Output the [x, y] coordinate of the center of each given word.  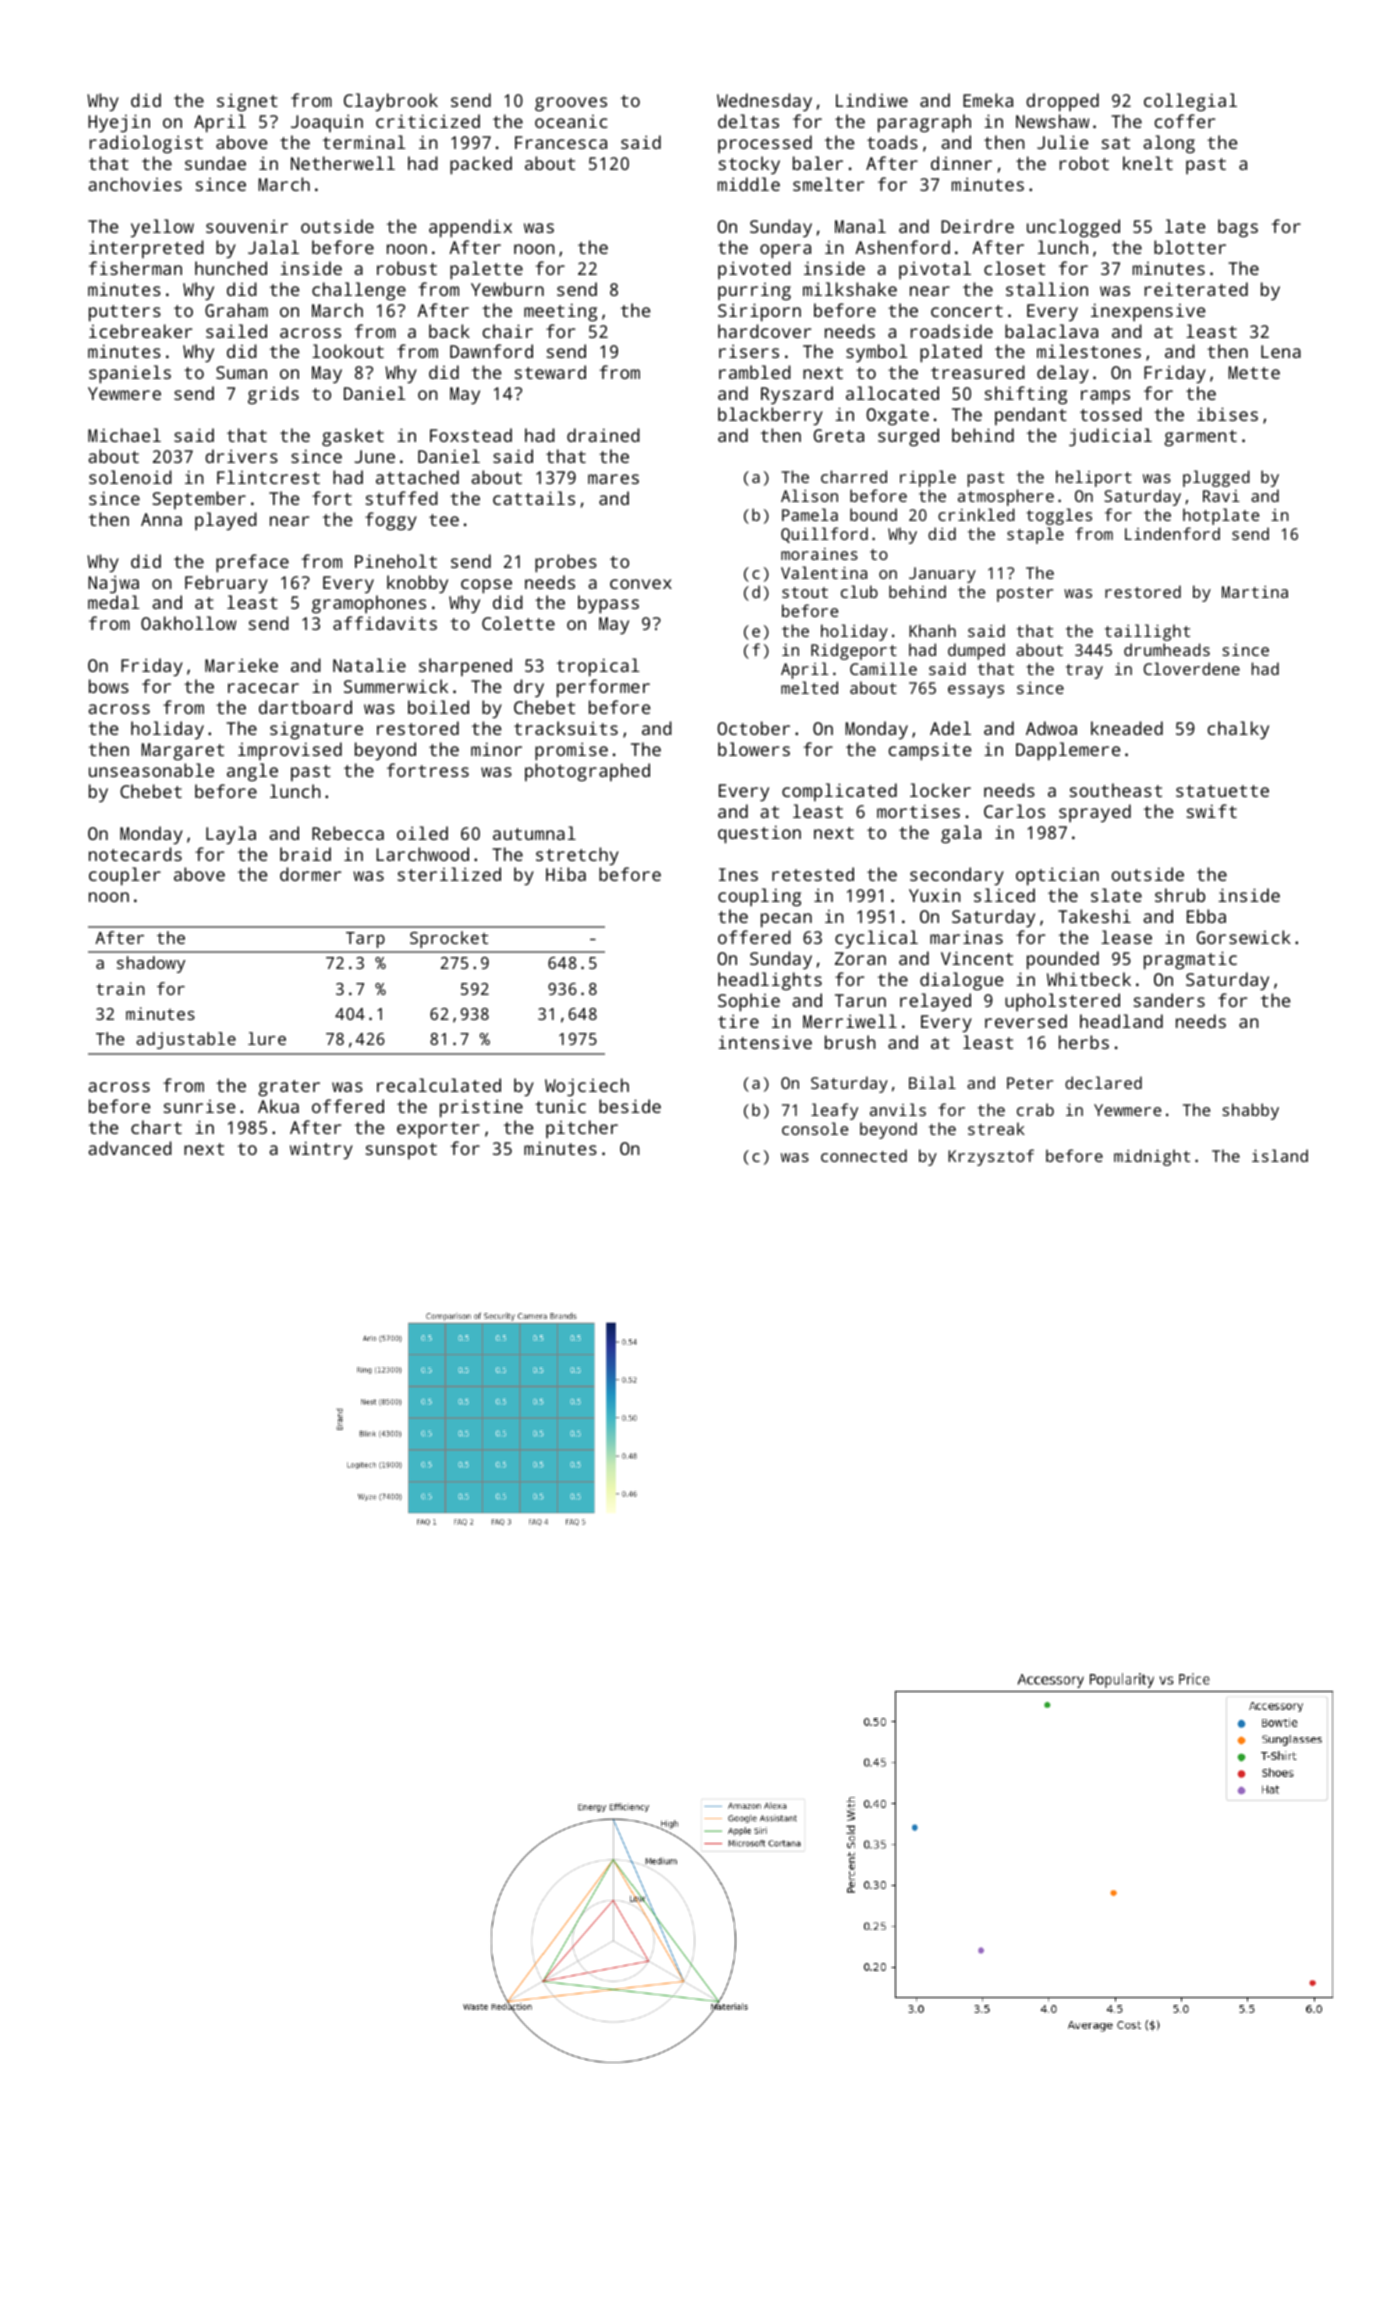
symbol [876, 353]
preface [252, 563]
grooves [571, 104]
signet [247, 102]
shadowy [151, 964]
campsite [930, 752]
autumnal [534, 833]
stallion [1047, 289]
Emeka [988, 100]
